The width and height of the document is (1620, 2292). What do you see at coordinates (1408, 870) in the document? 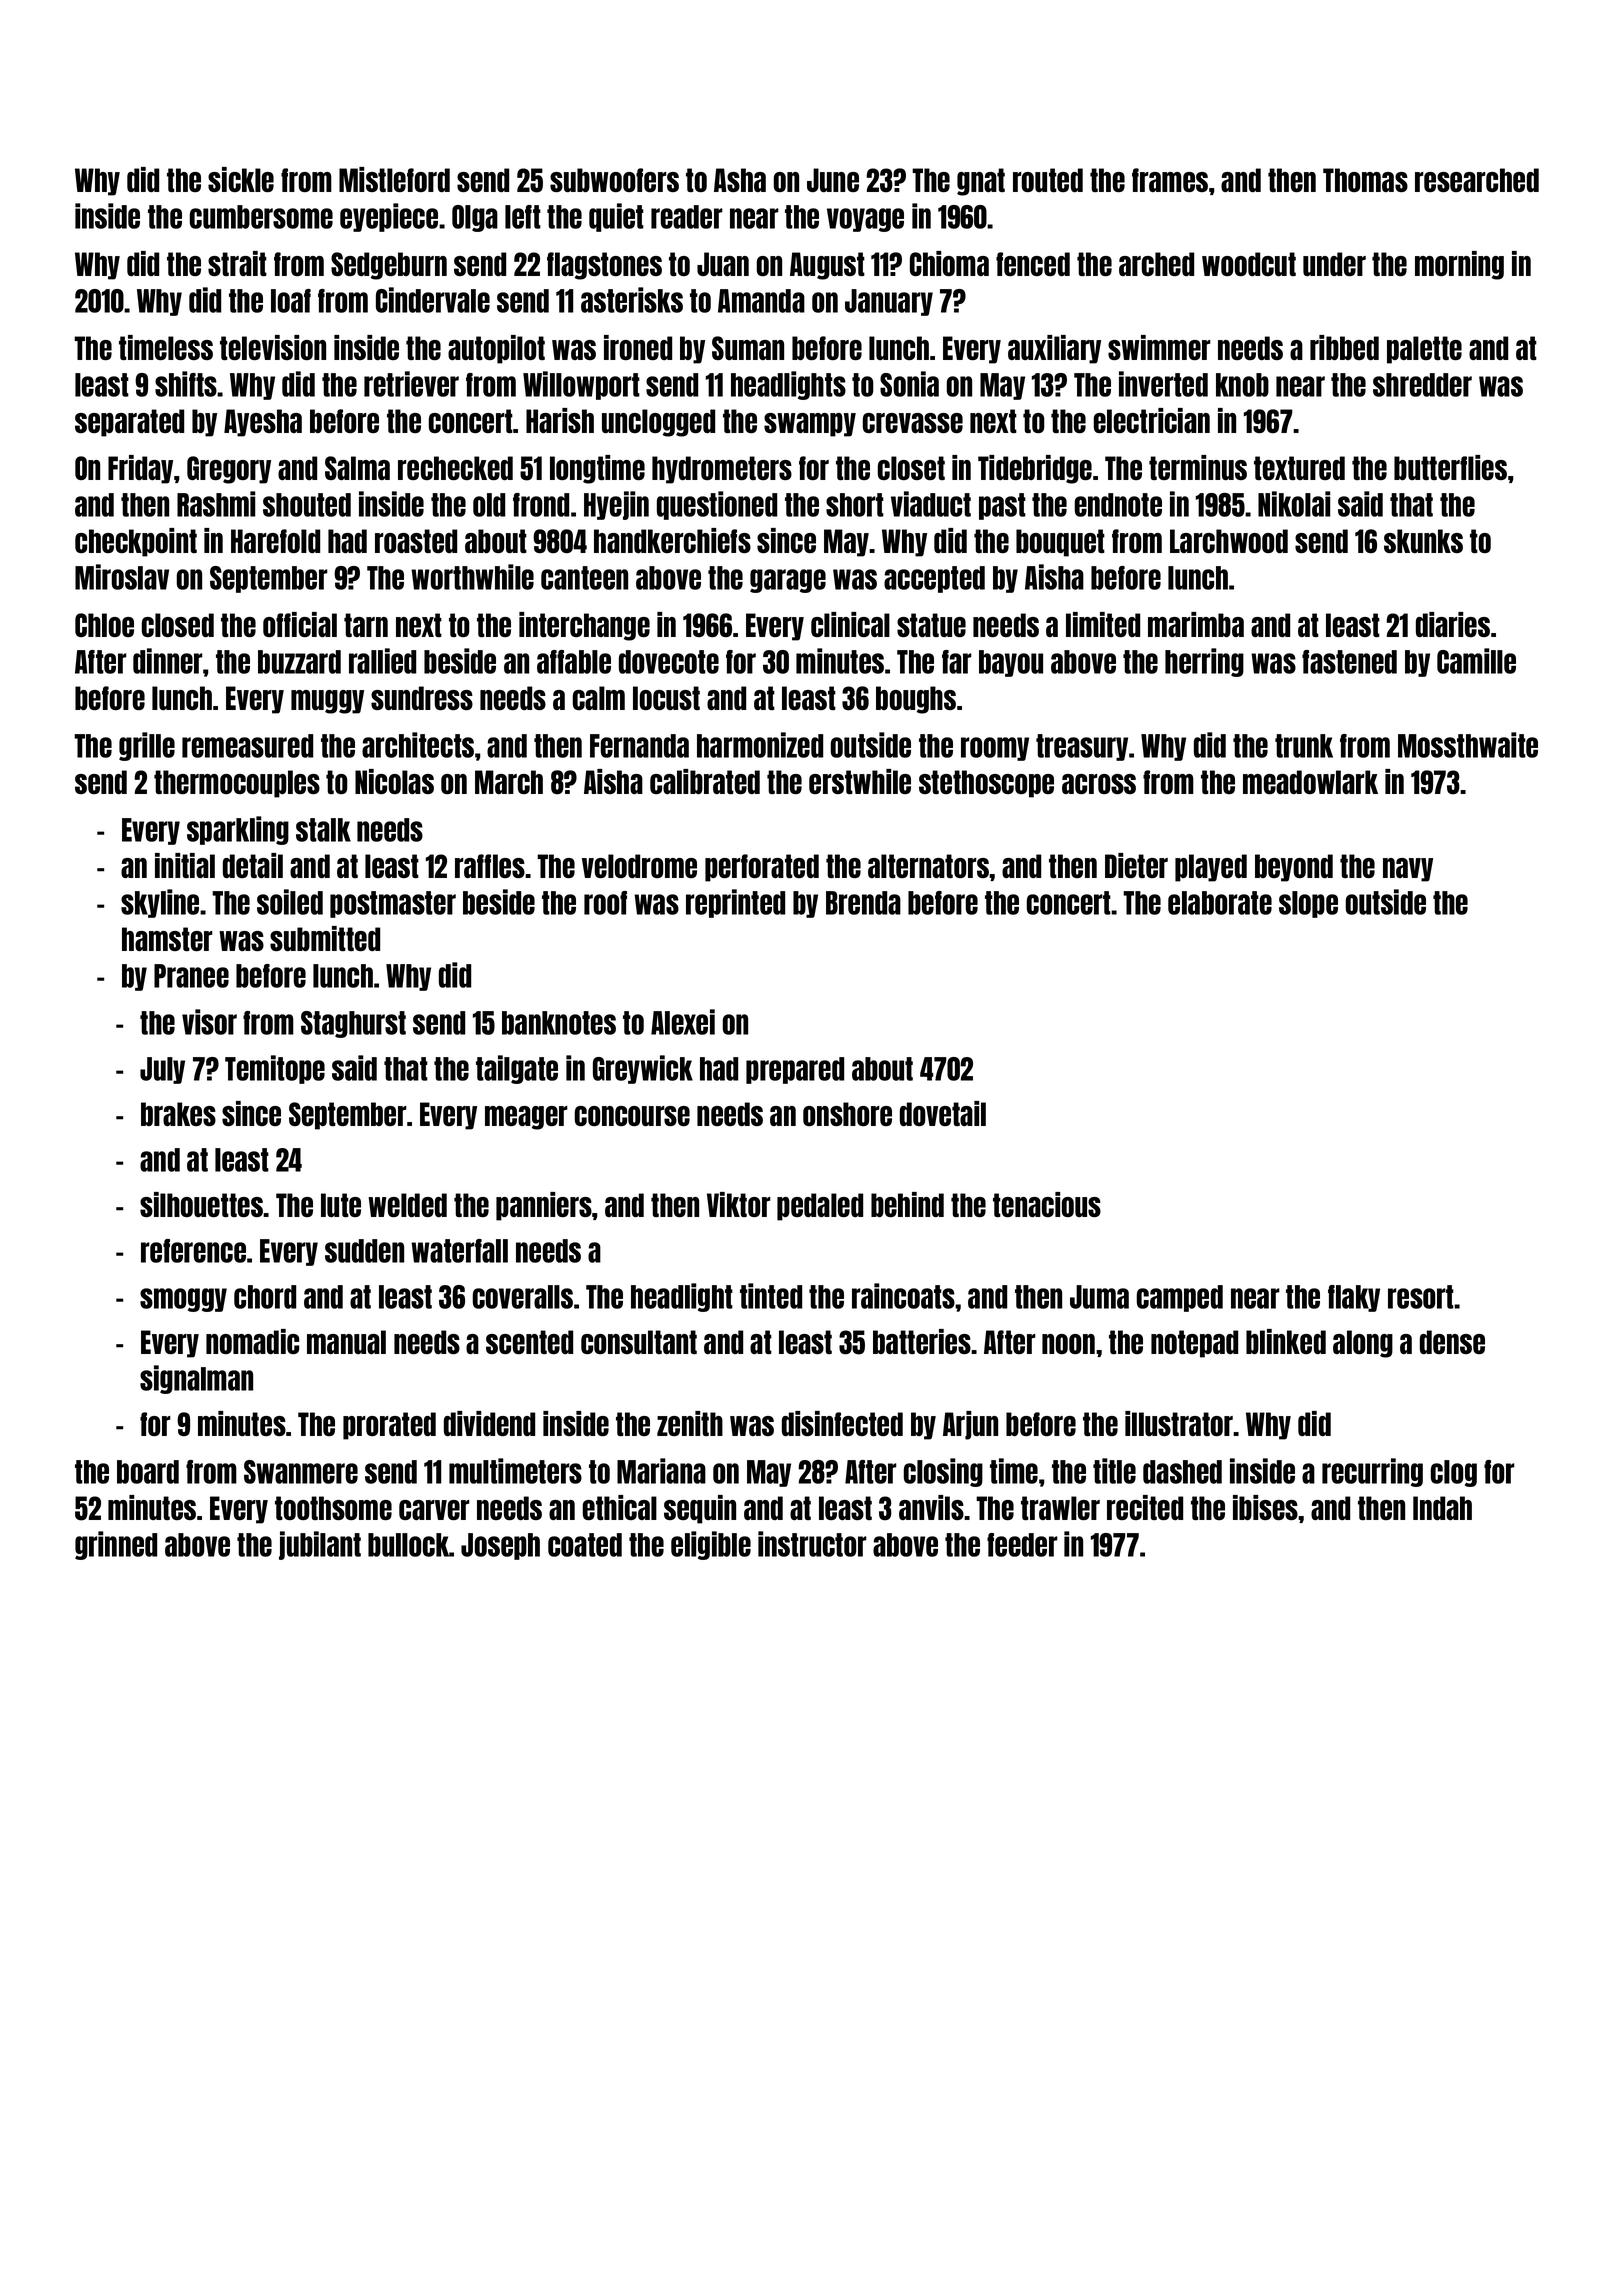
I see `navy` at bounding box center [1408, 870].
